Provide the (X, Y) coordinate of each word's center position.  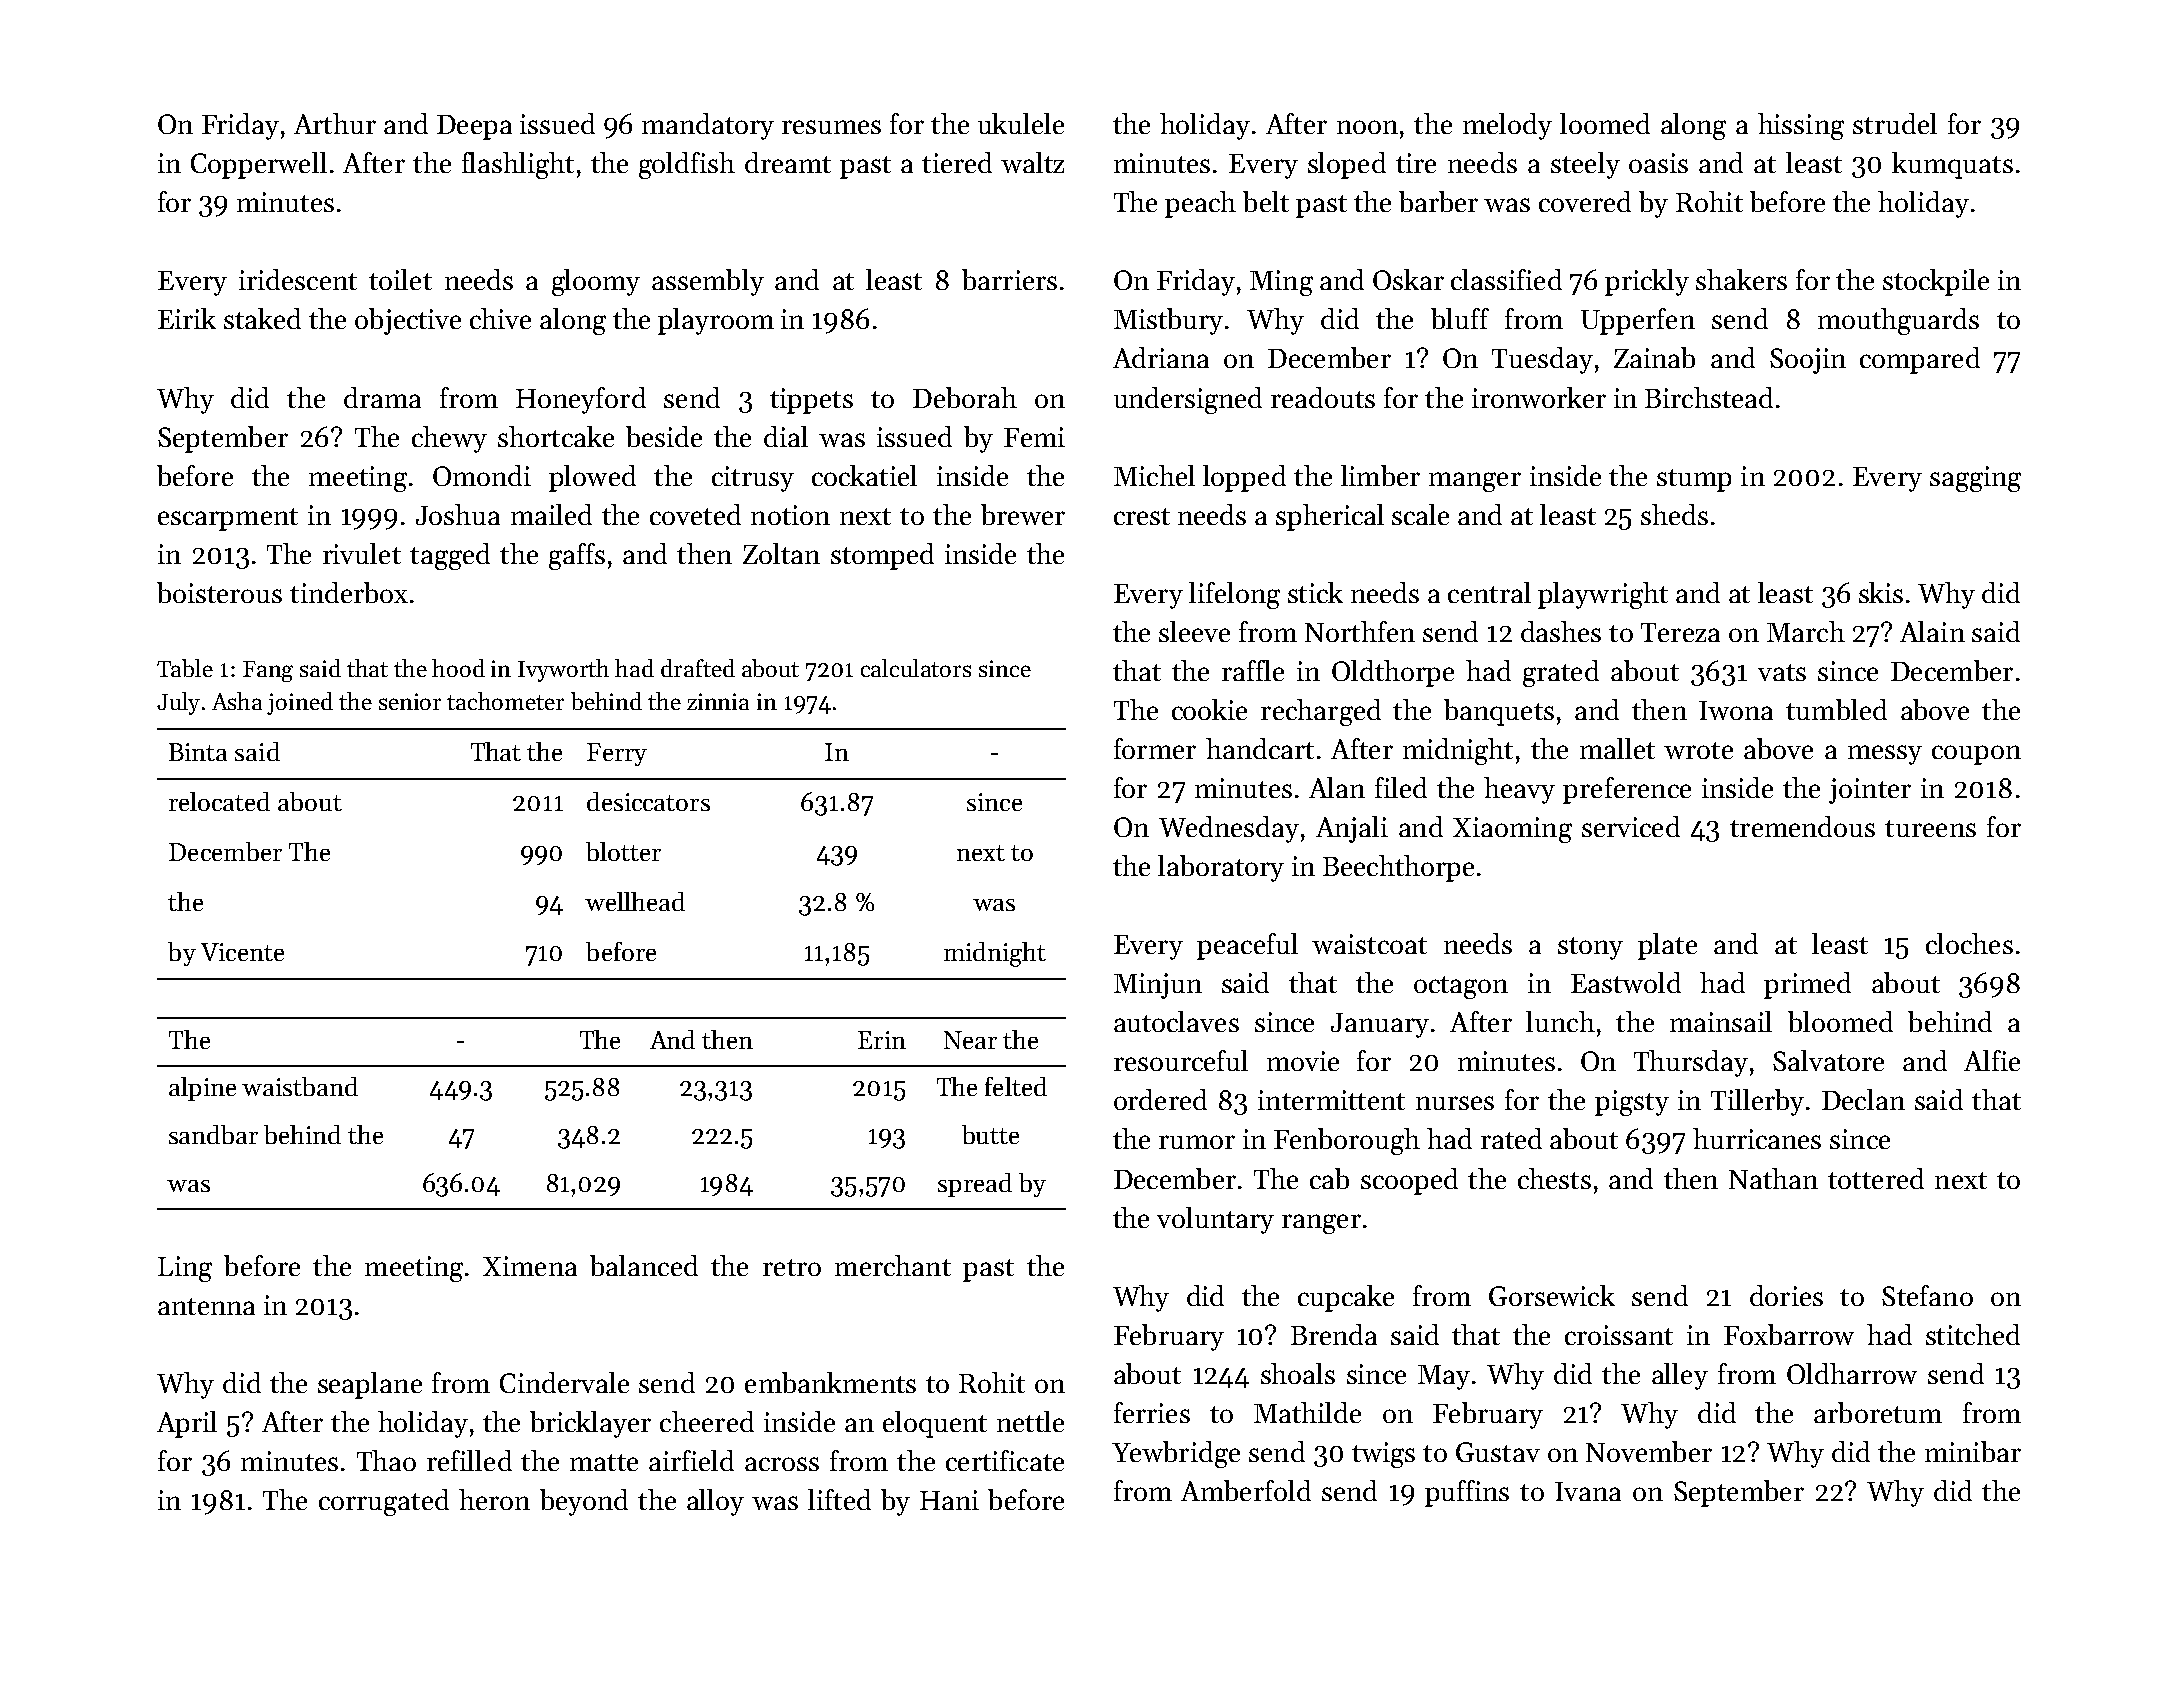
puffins (1467, 1493)
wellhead (635, 901)
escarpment (228, 519)
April (187, 1424)
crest (1142, 516)
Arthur (335, 123)
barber (1438, 201)
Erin (882, 1040)
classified (1506, 279)
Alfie (1992, 1060)
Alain (1932, 631)
